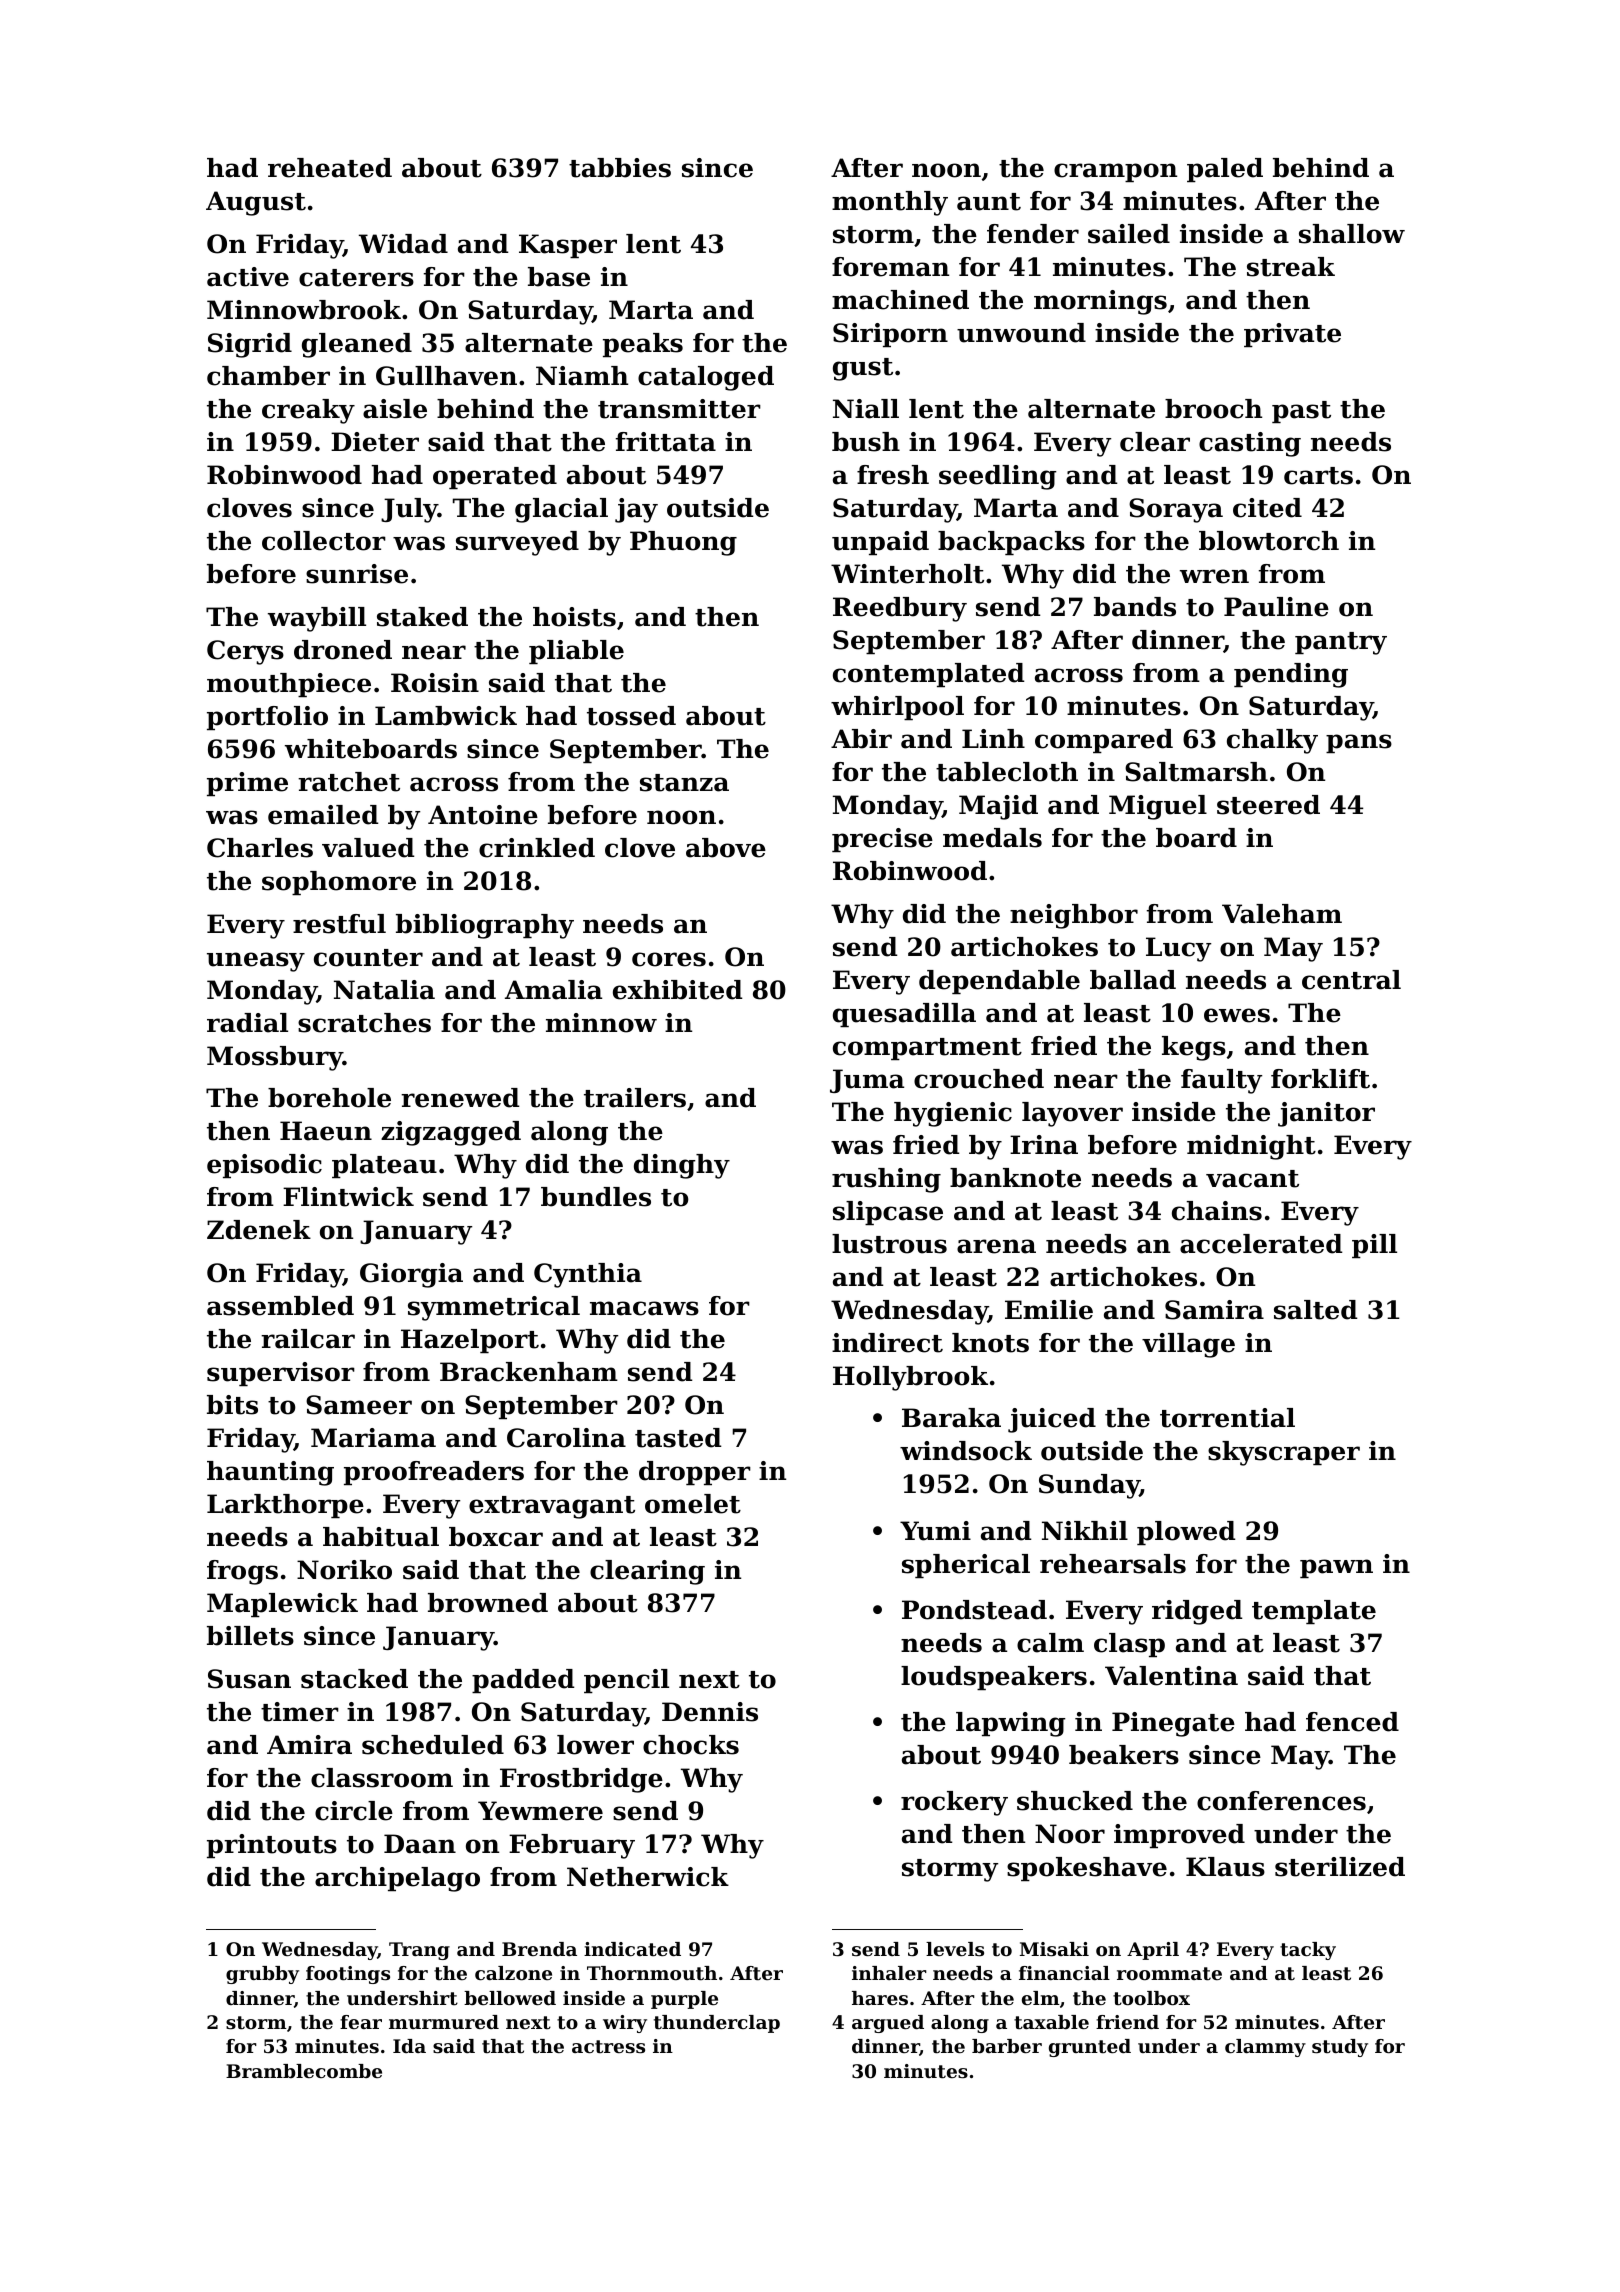 The height and width of the image is (2292, 1620). I want to click on foreman, so click(890, 267).
